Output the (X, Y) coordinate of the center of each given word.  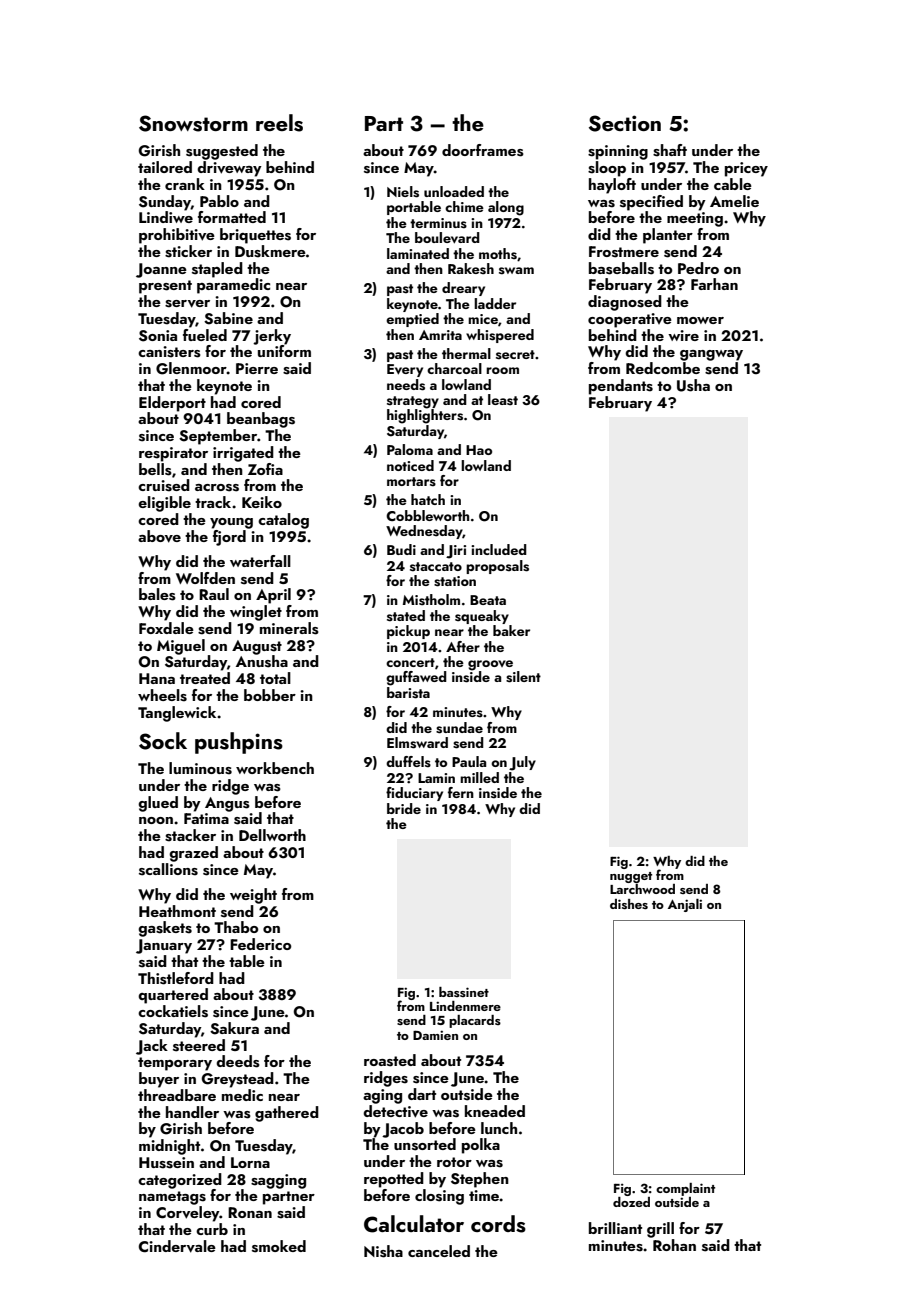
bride (404, 808)
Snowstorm (193, 123)
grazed (193, 854)
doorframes (483, 150)
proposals (497, 567)
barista (408, 693)
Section (625, 123)
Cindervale (177, 1246)
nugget (631, 878)
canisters (169, 352)
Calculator (414, 1224)
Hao (479, 450)
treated (205, 678)
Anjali (685, 905)
